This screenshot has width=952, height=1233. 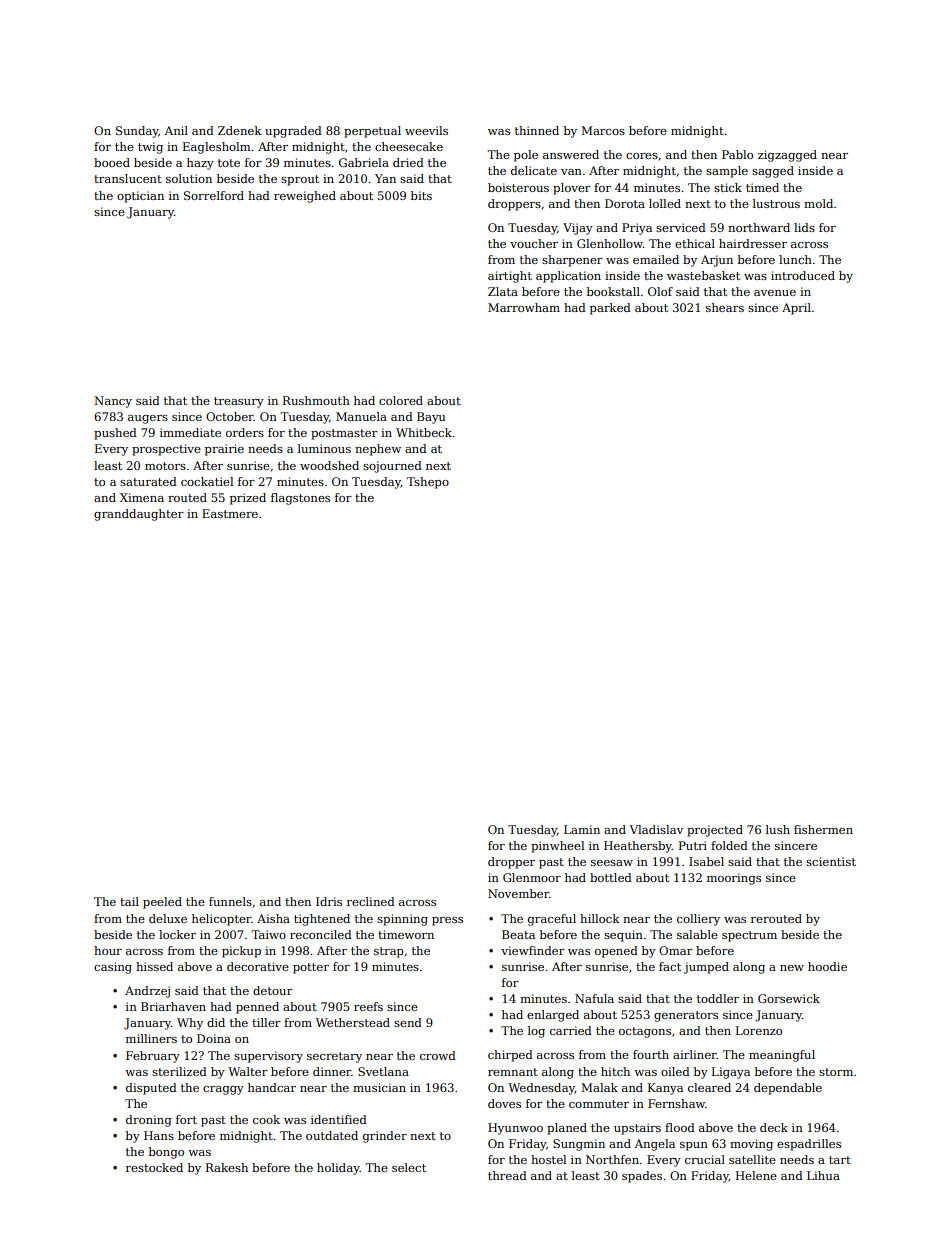 I want to click on weevils, so click(x=426, y=130).
